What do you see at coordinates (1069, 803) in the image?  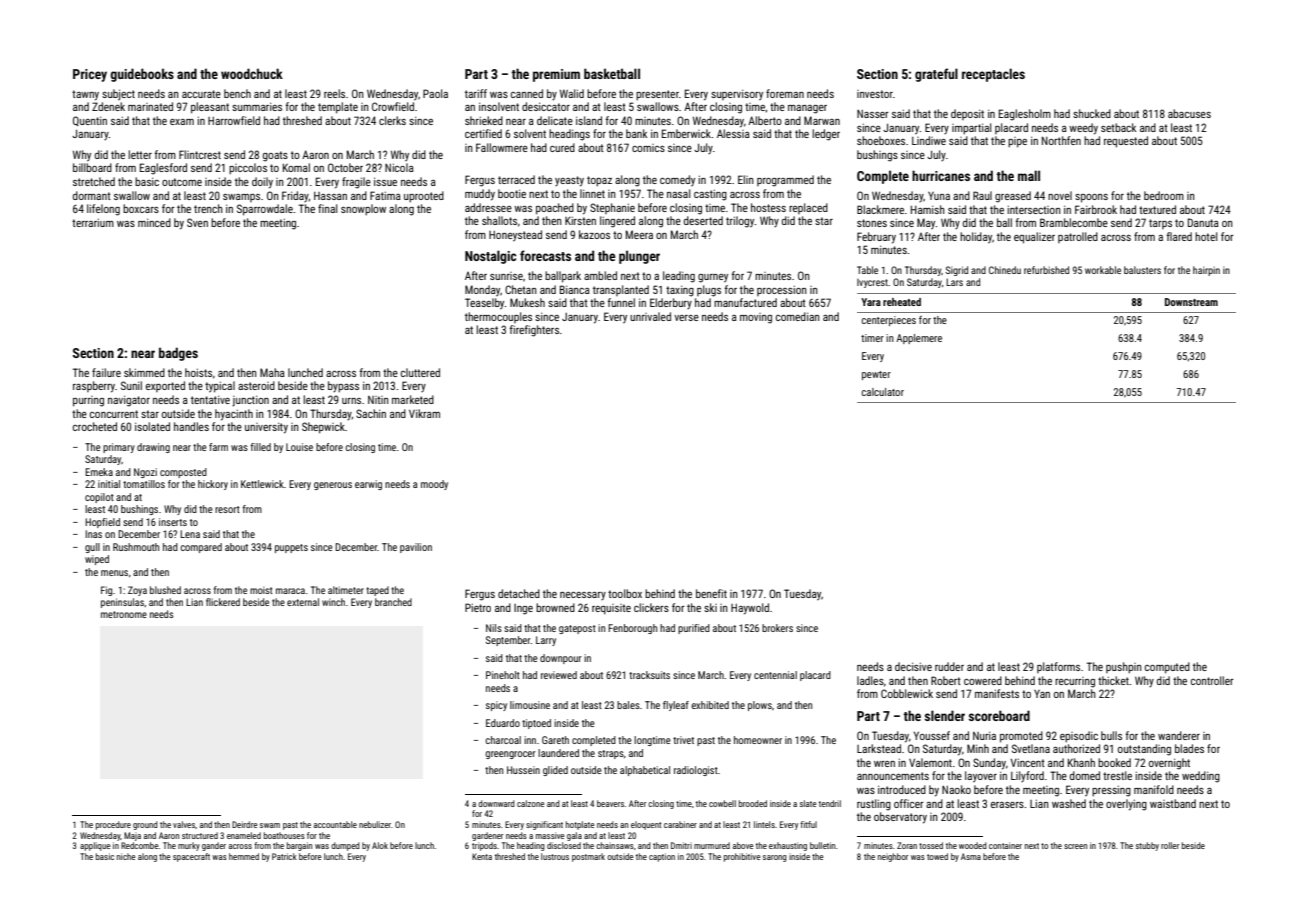 I see `washed` at bounding box center [1069, 803].
